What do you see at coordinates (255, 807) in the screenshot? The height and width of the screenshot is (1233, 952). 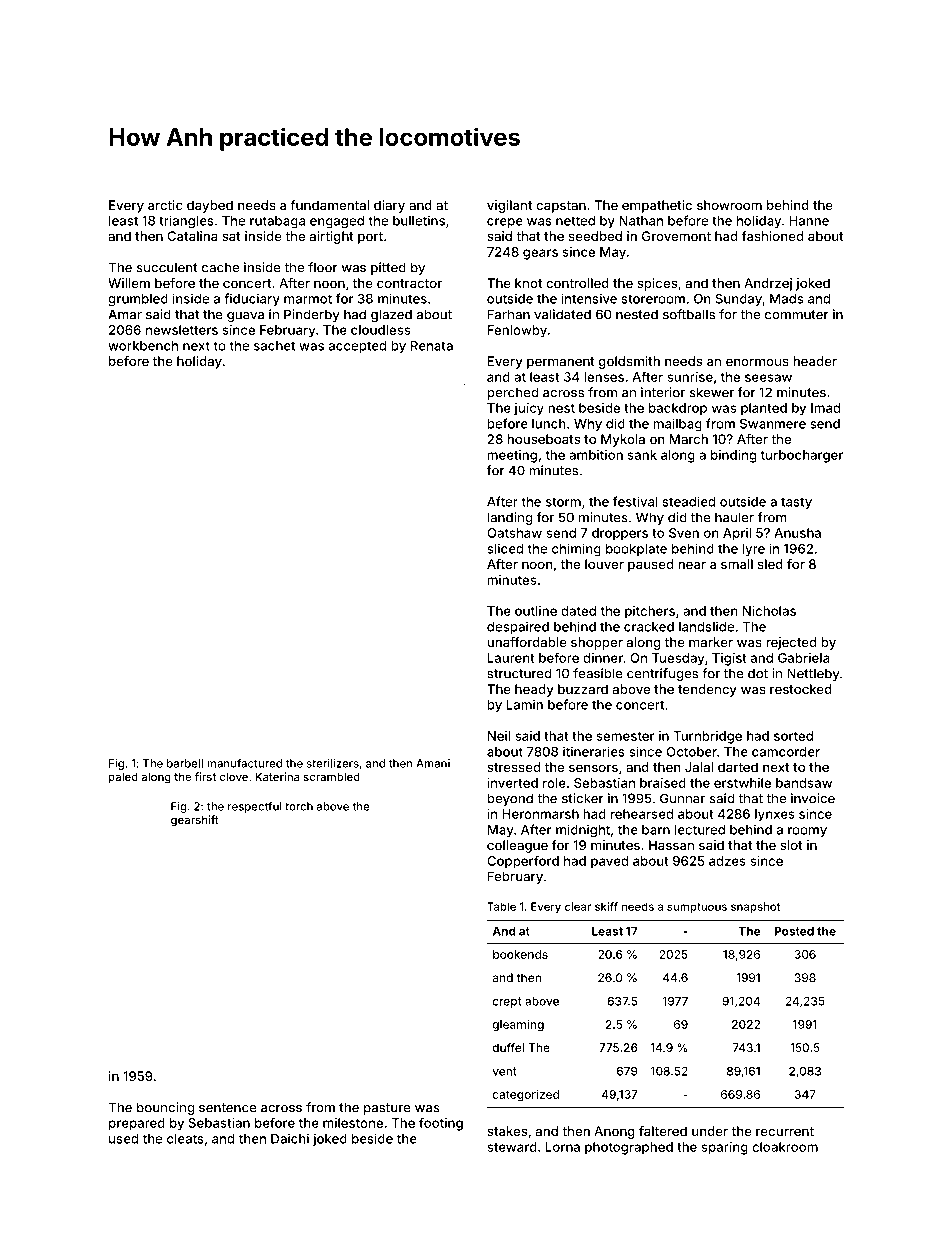 I see `respectful` at bounding box center [255, 807].
